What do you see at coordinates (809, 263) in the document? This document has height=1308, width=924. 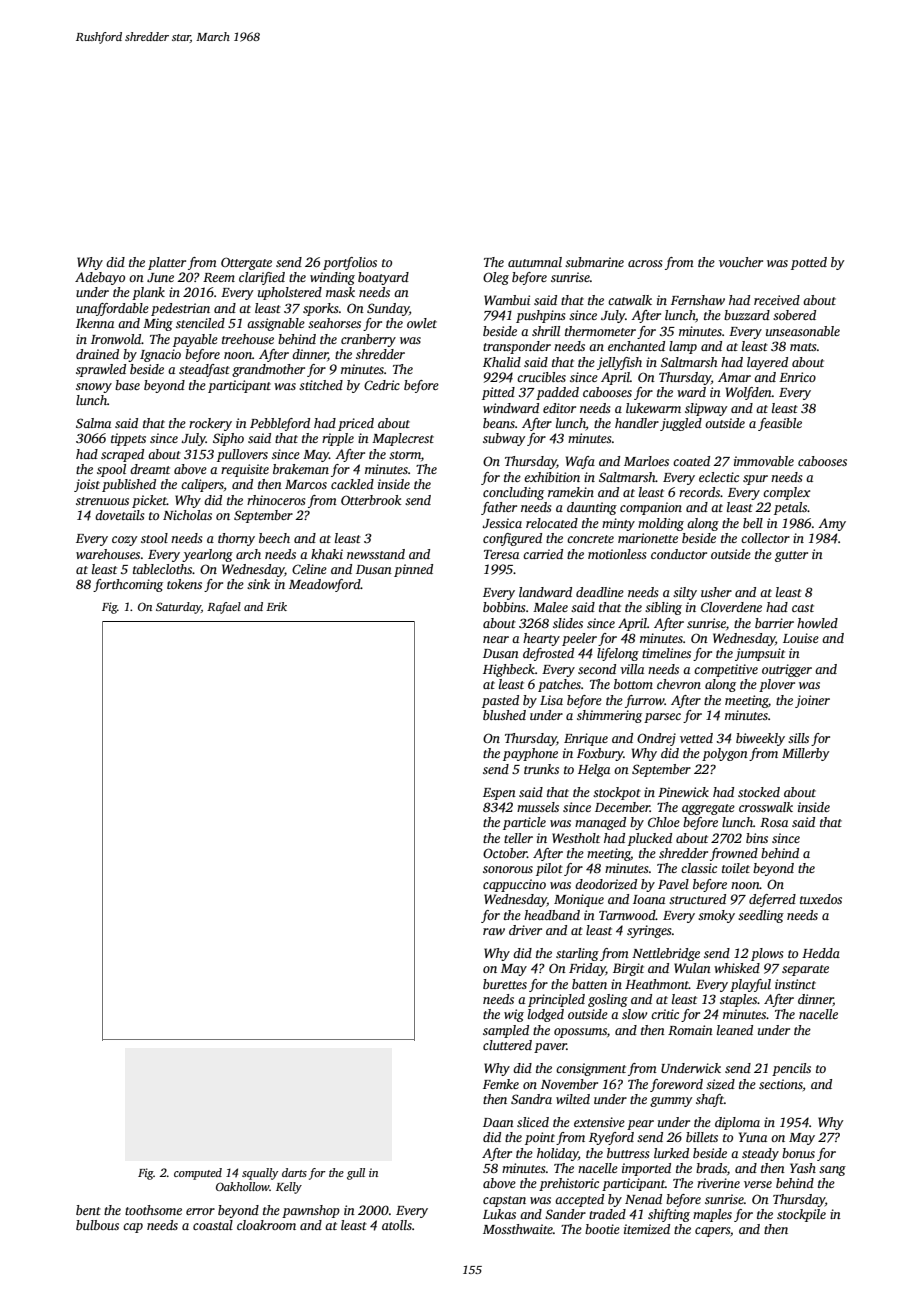 I see `potted` at bounding box center [809, 263].
